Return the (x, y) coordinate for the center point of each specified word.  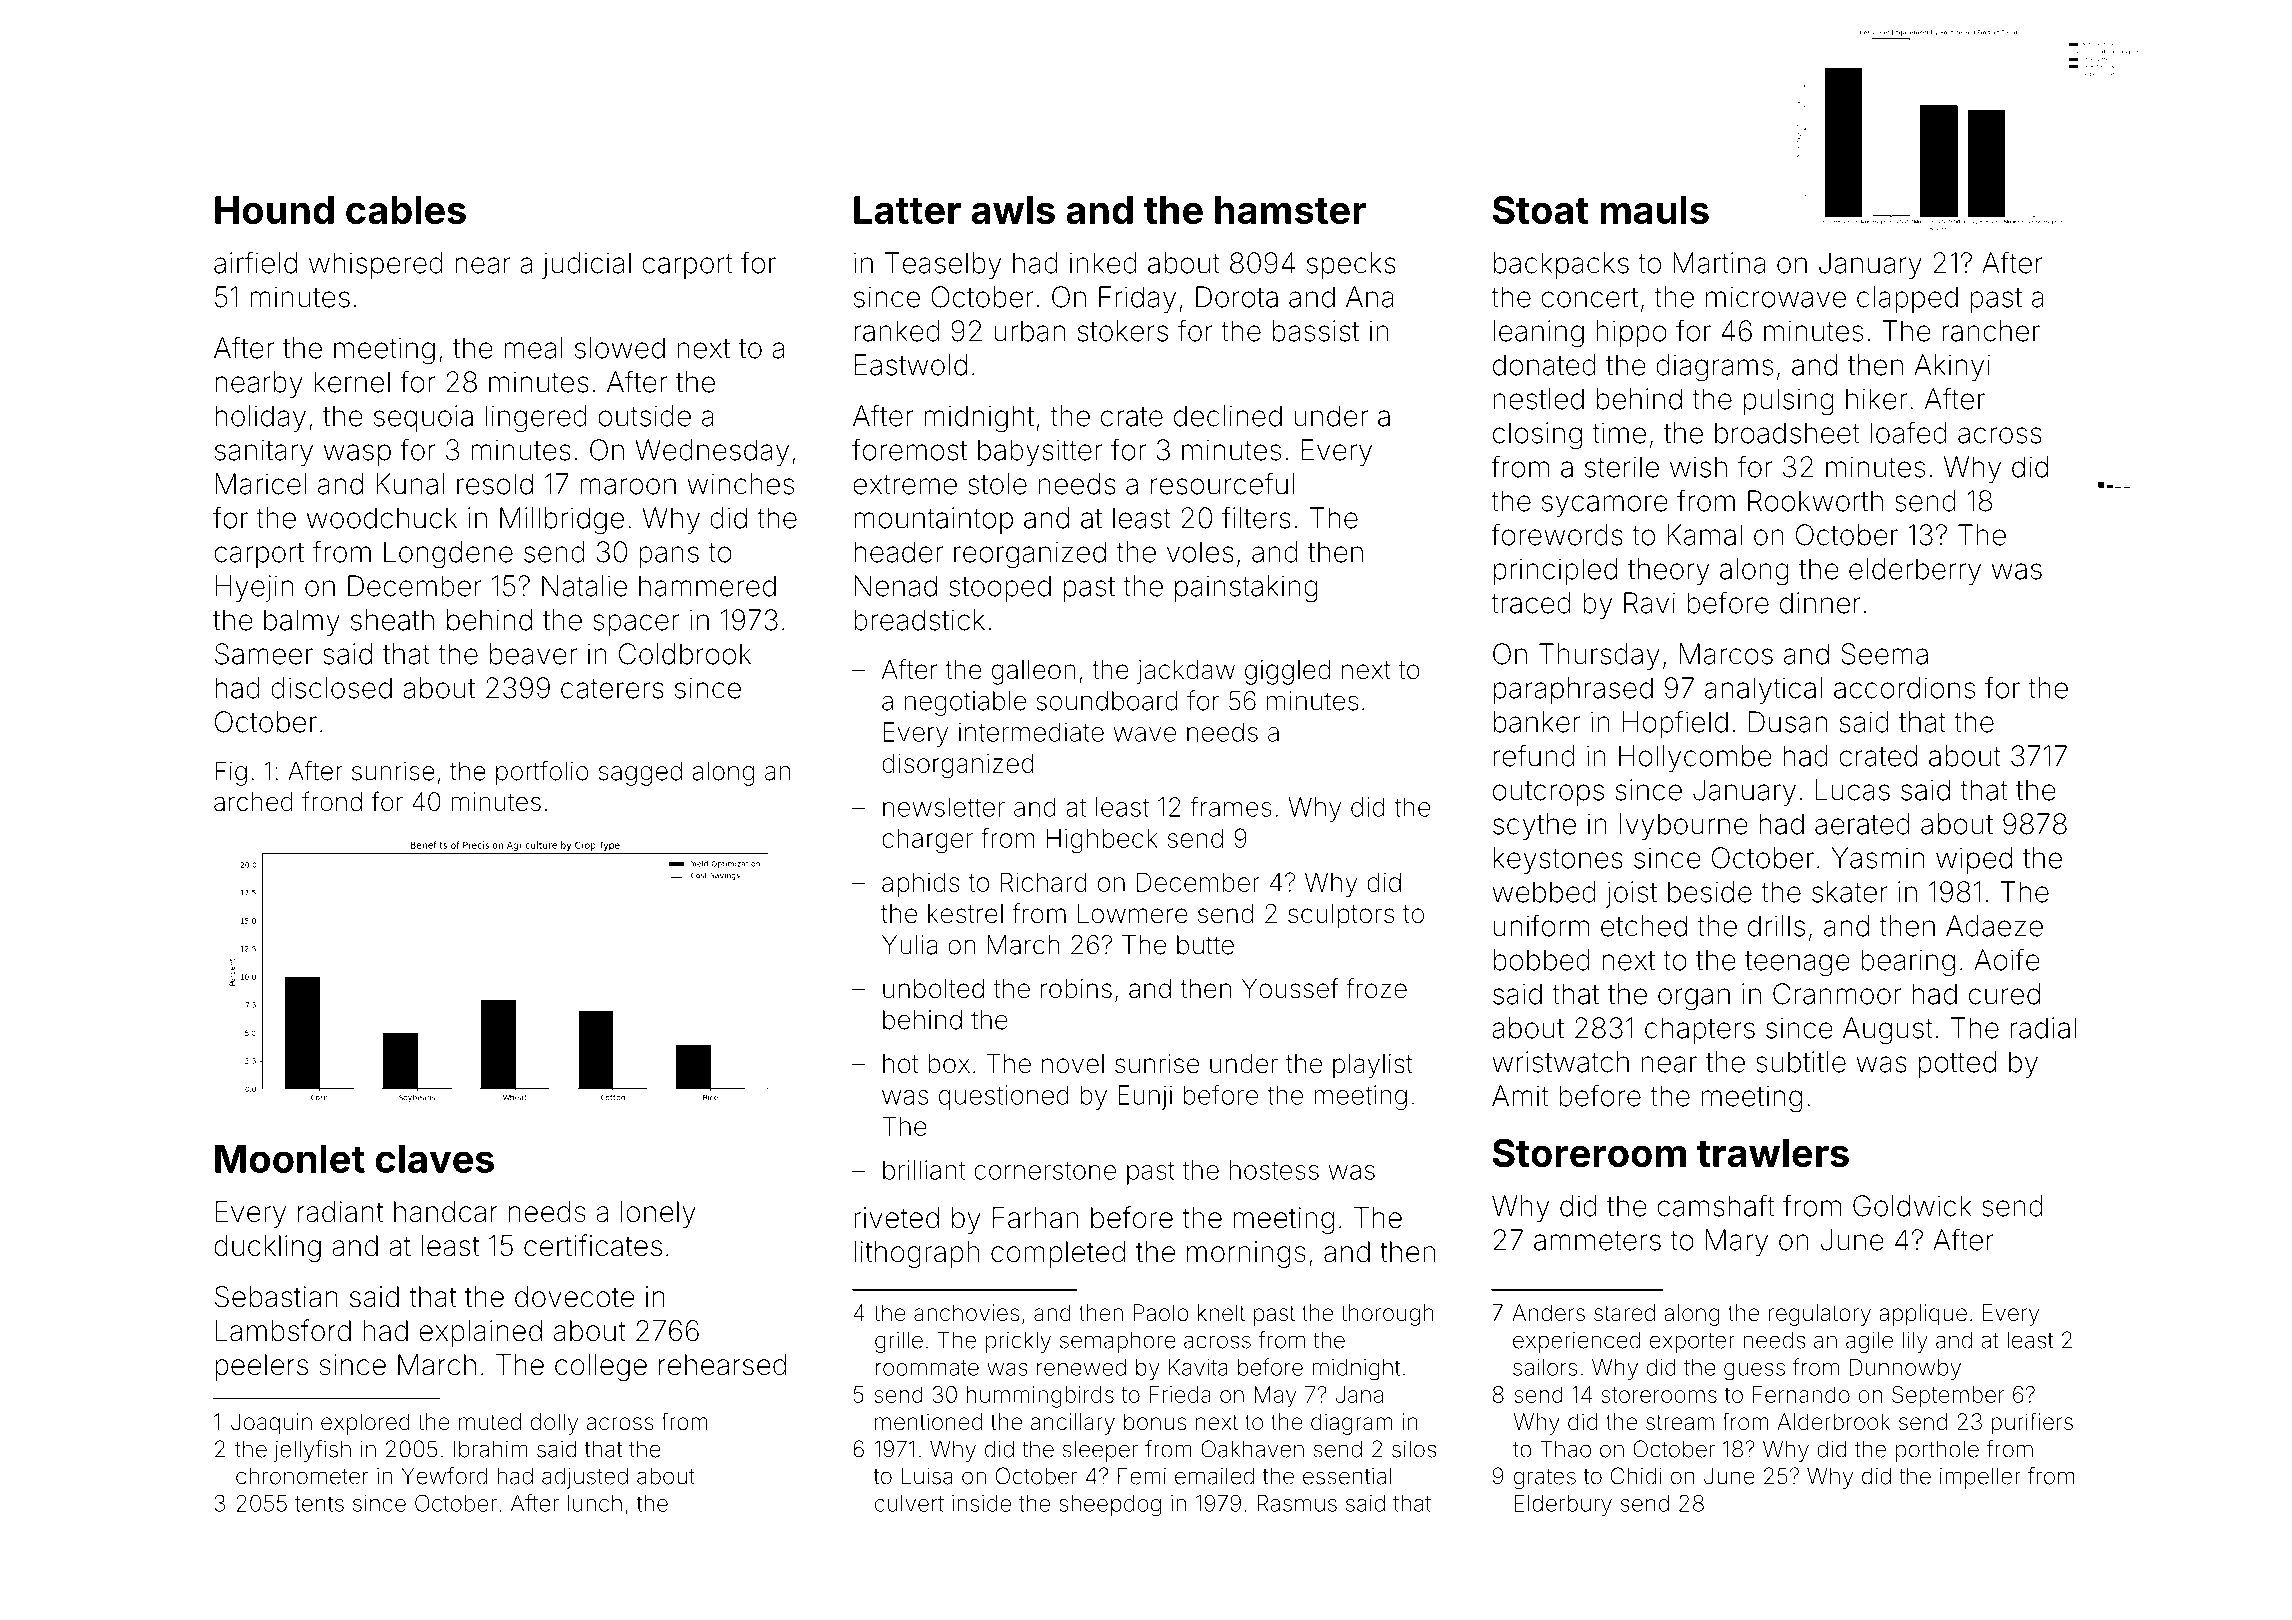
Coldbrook (685, 654)
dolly (554, 1424)
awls (1013, 210)
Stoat (1541, 210)
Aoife (2007, 959)
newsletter (944, 807)
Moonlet (290, 1159)
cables (406, 210)
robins (1076, 989)
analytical (1763, 690)
